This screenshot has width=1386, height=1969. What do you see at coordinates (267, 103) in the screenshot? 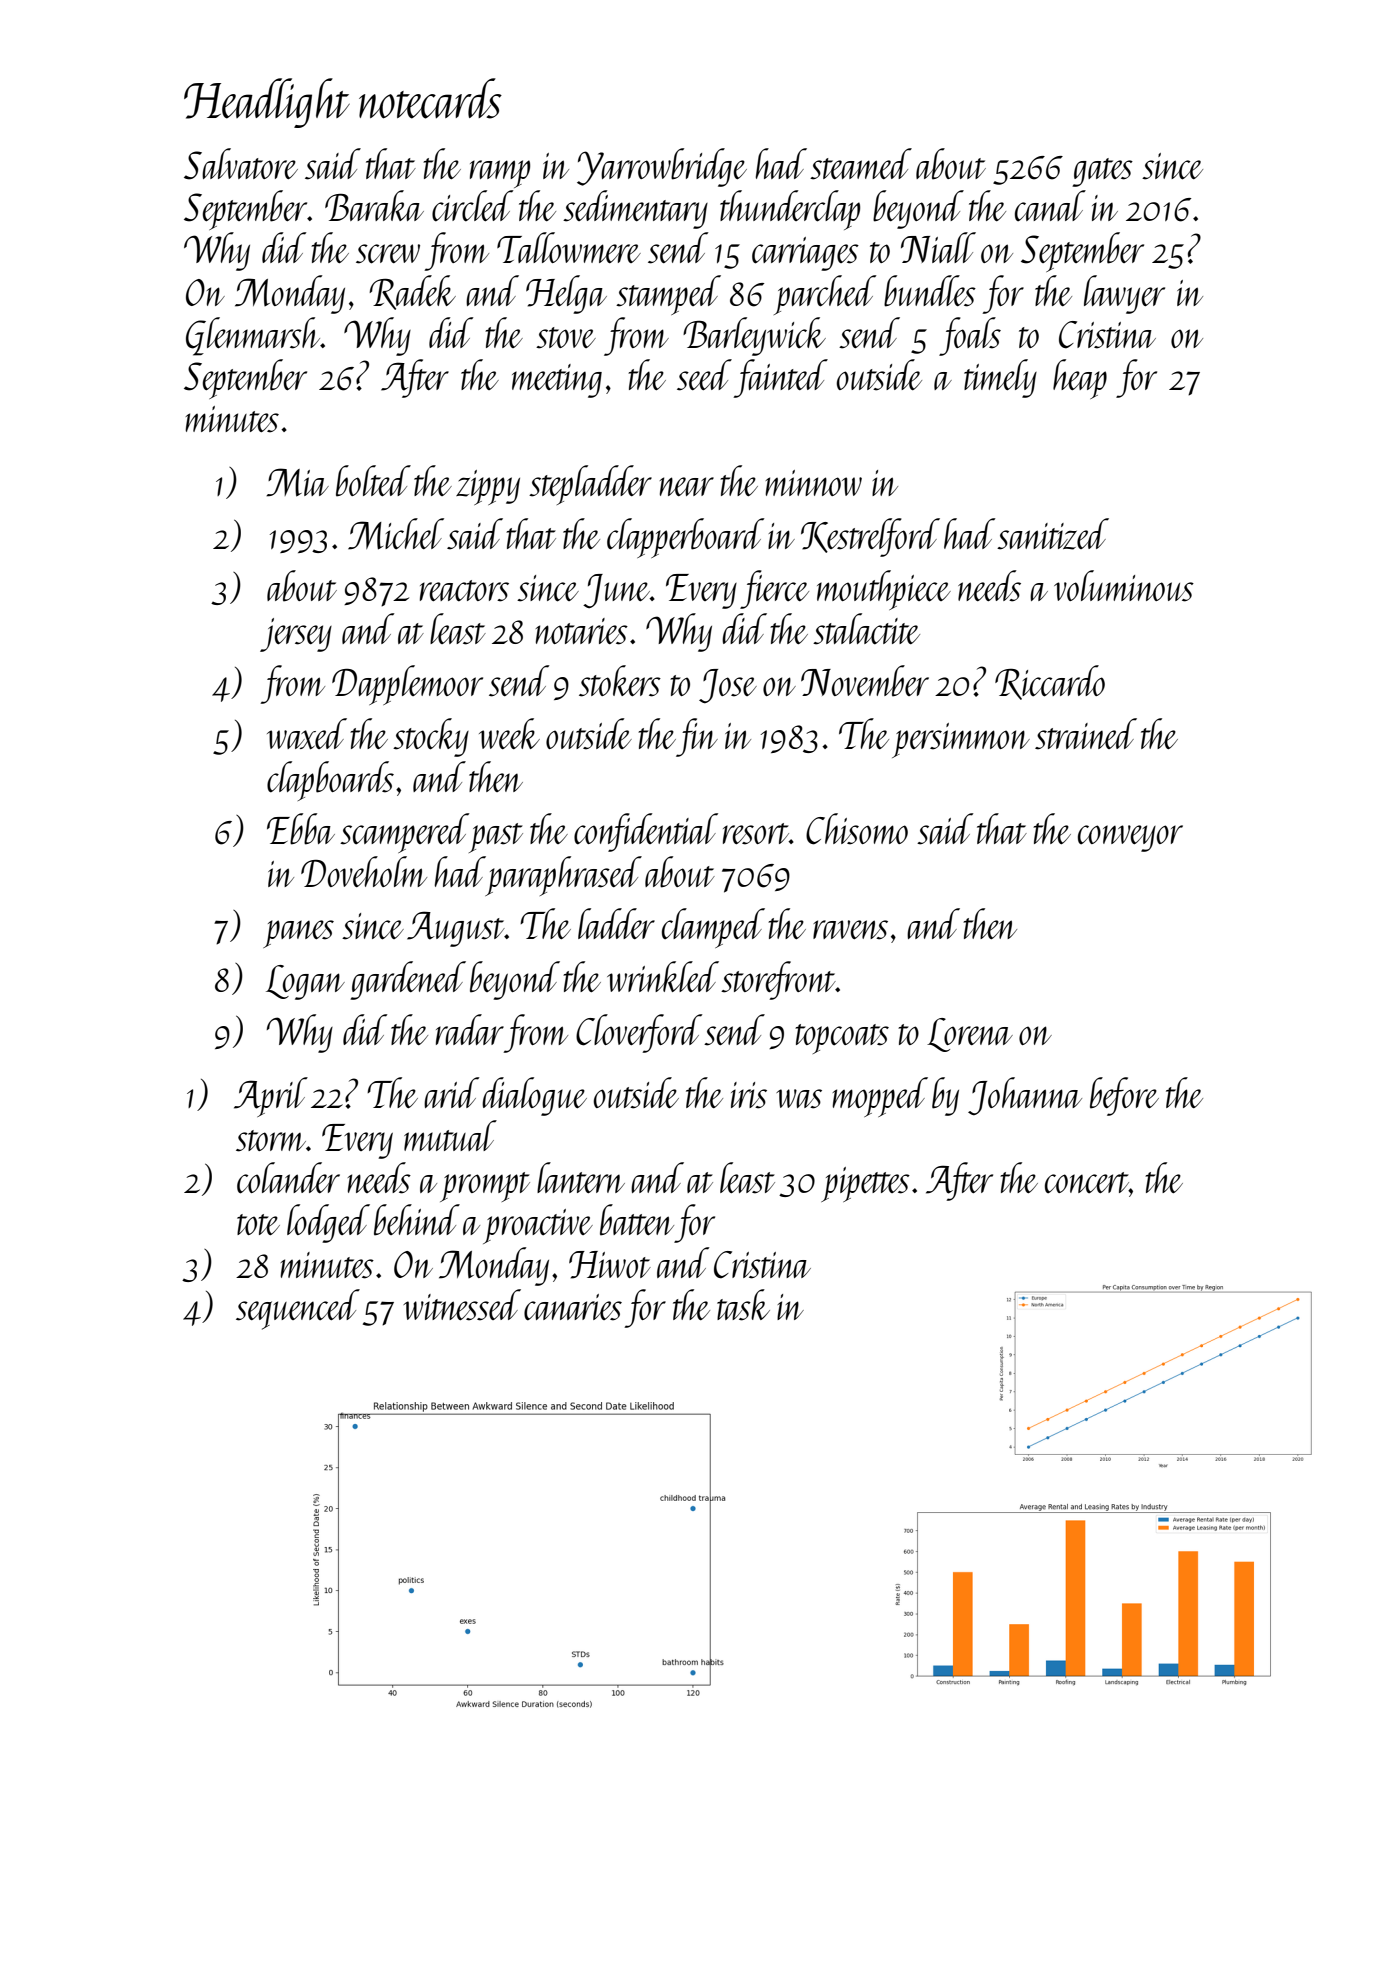
I see `Headlight` at bounding box center [267, 103].
